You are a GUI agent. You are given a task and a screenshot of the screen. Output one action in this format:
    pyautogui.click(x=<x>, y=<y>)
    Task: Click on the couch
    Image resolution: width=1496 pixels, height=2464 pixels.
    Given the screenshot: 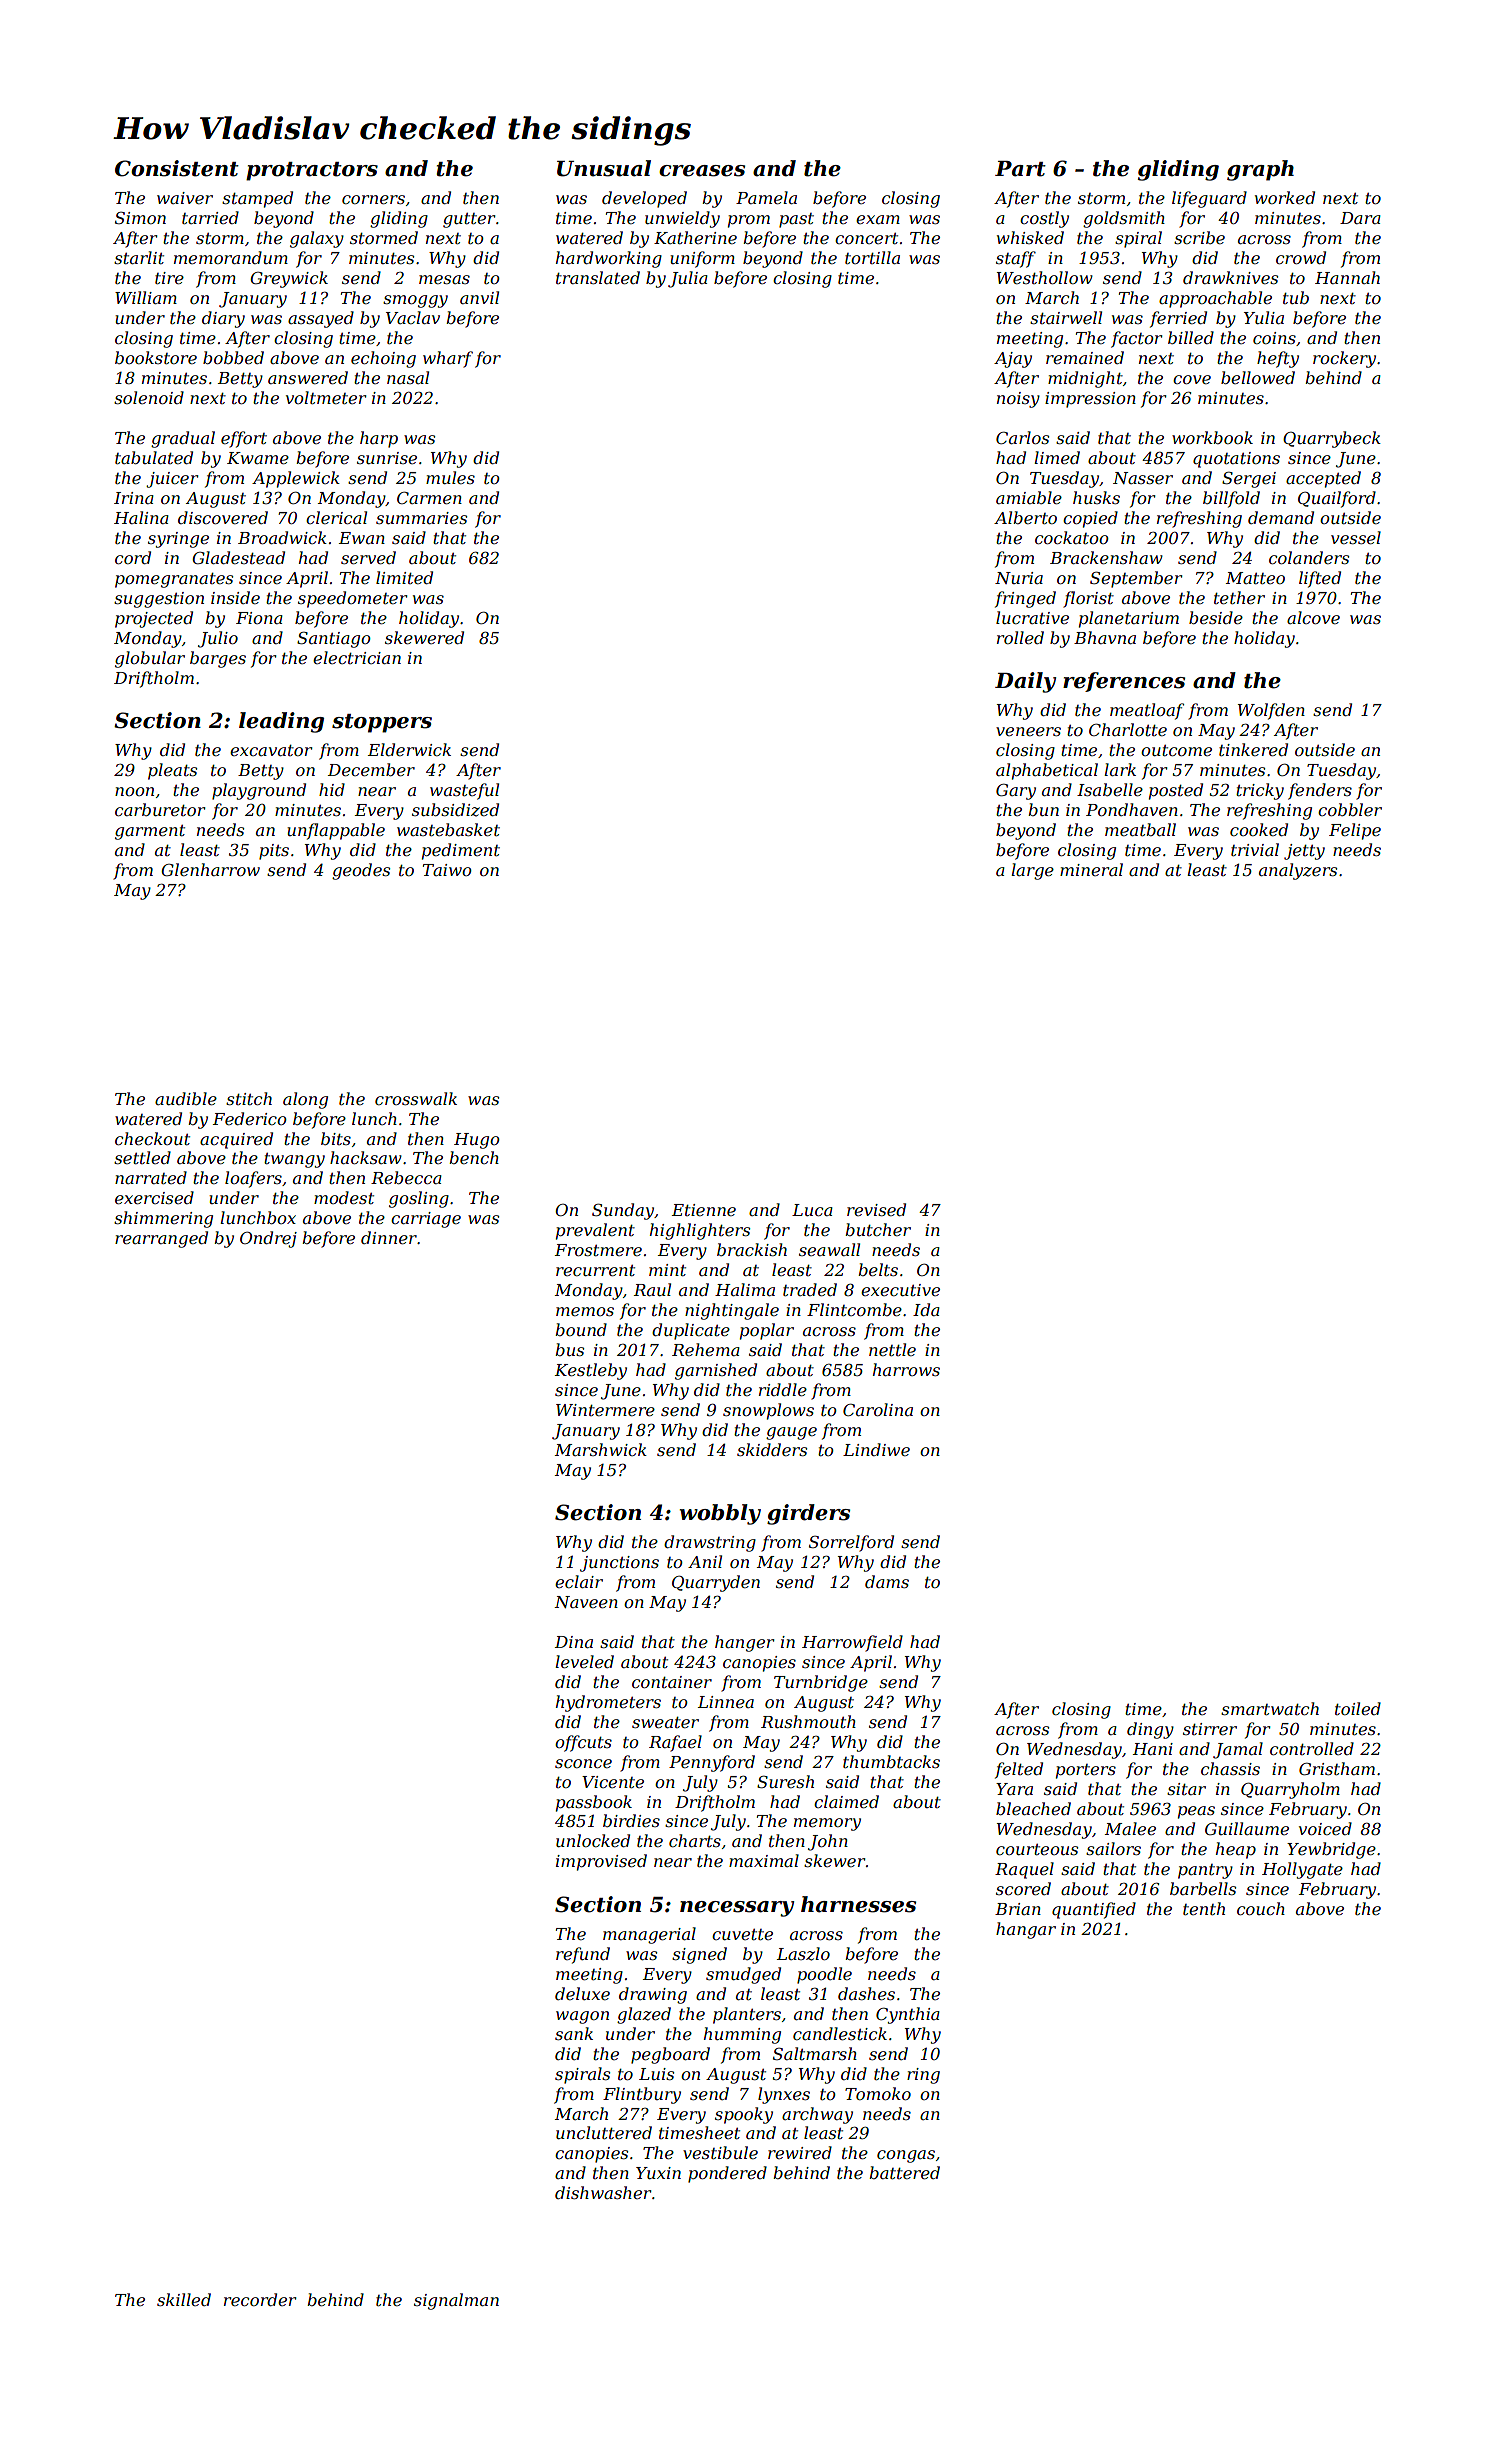 What is the action you would take?
    pyautogui.click(x=1261, y=1908)
